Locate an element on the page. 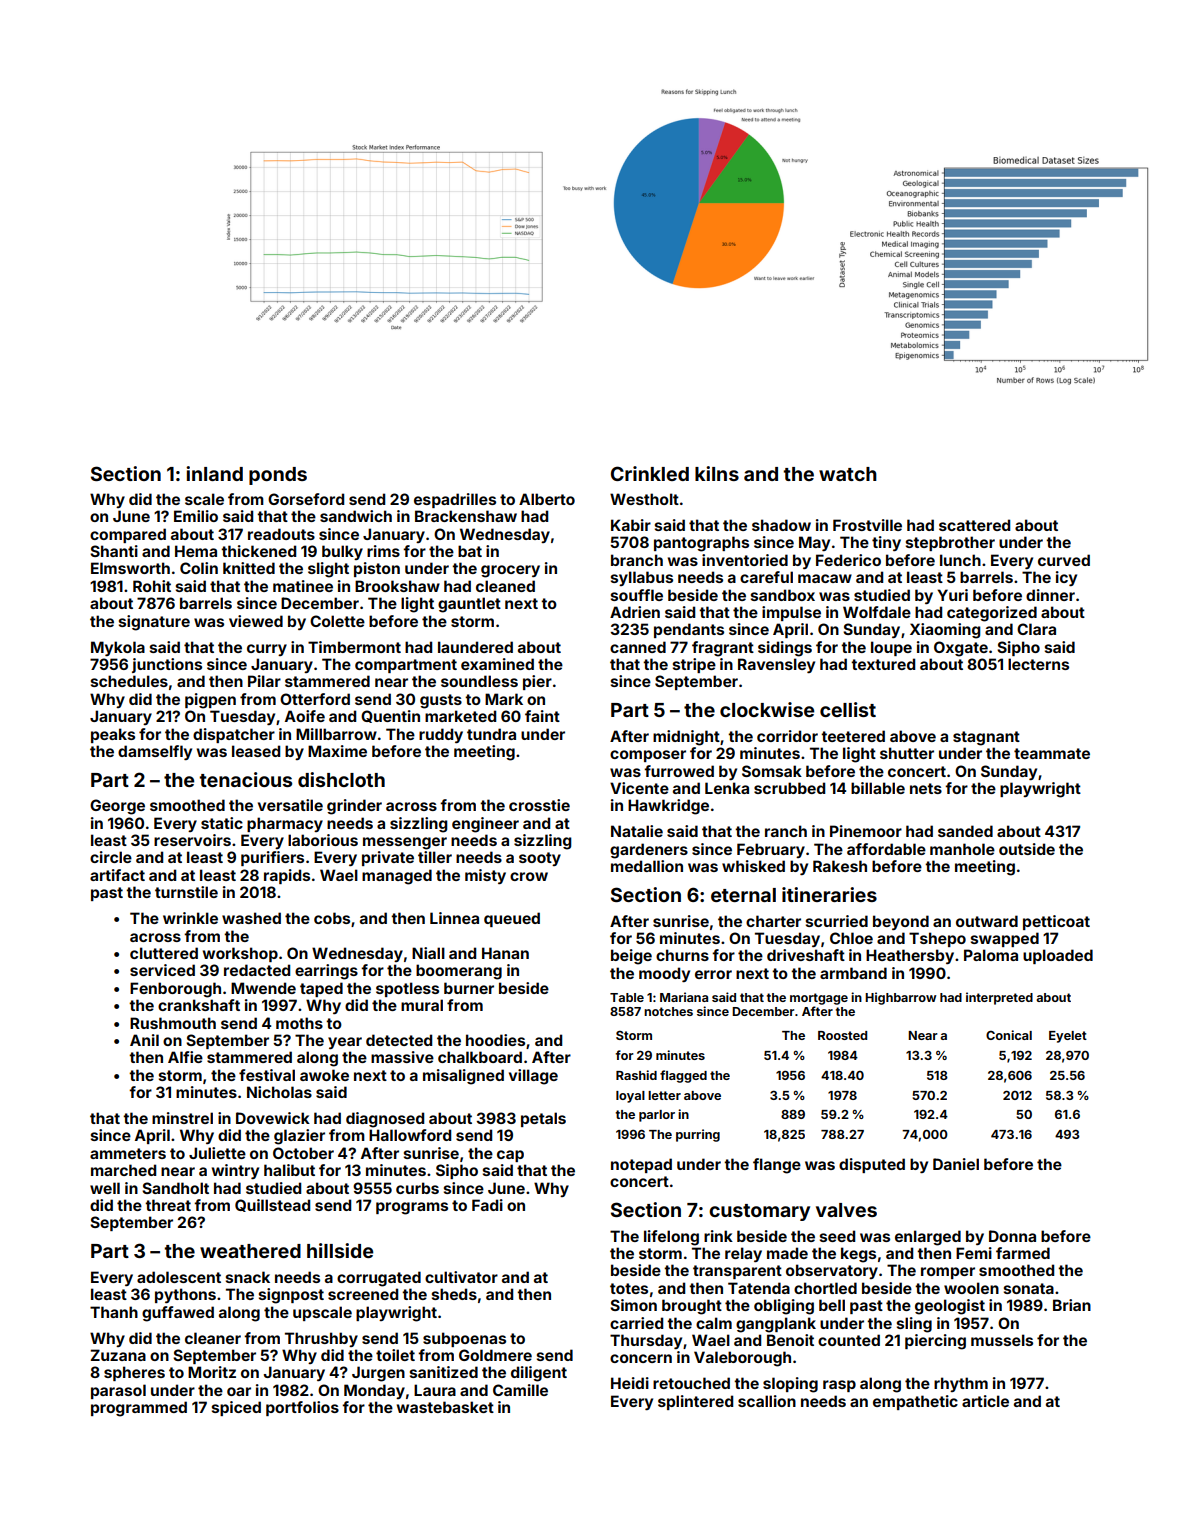  threat is located at coordinates (168, 1205).
